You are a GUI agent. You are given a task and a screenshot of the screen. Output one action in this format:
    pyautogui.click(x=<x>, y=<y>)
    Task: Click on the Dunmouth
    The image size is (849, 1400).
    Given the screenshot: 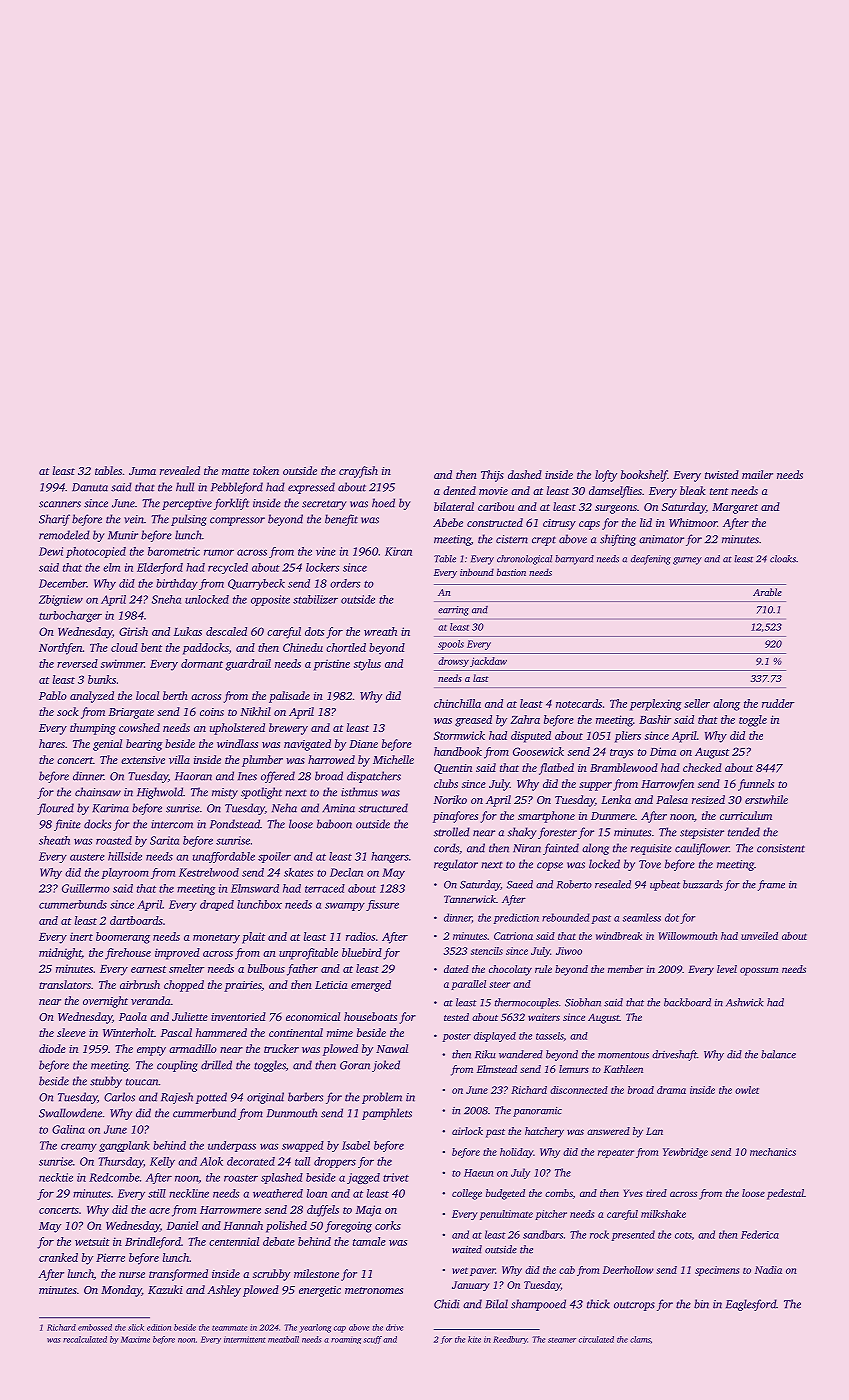 What is the action you would take?
    pyautogui.click(x=292, y=1113)
